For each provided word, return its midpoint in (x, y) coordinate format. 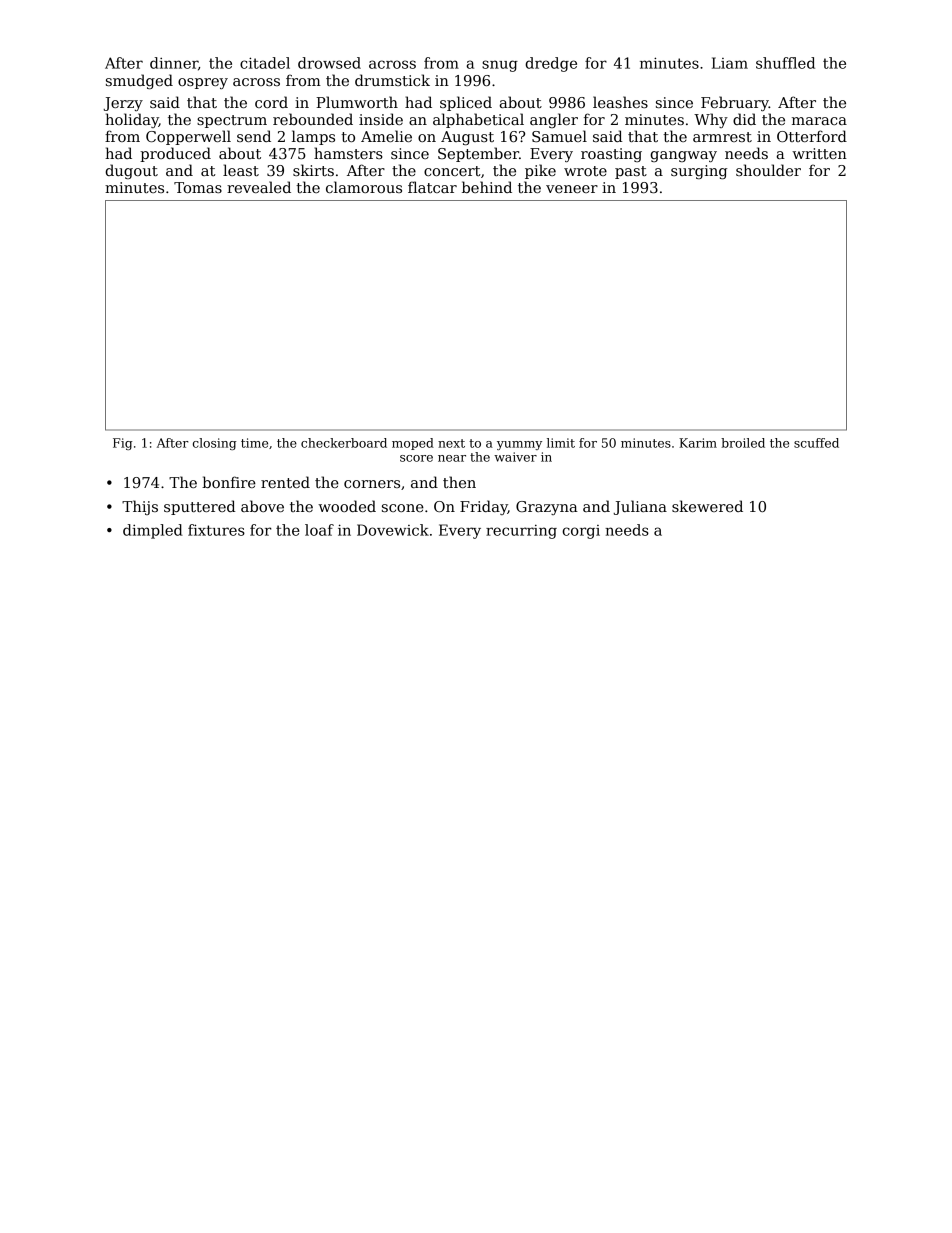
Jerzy (123, 104)
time (254, 443)
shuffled (785, 63)
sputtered (200, 507)
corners (372, 484)
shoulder (768, 170)
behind (487, 187)
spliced (466, 103)
